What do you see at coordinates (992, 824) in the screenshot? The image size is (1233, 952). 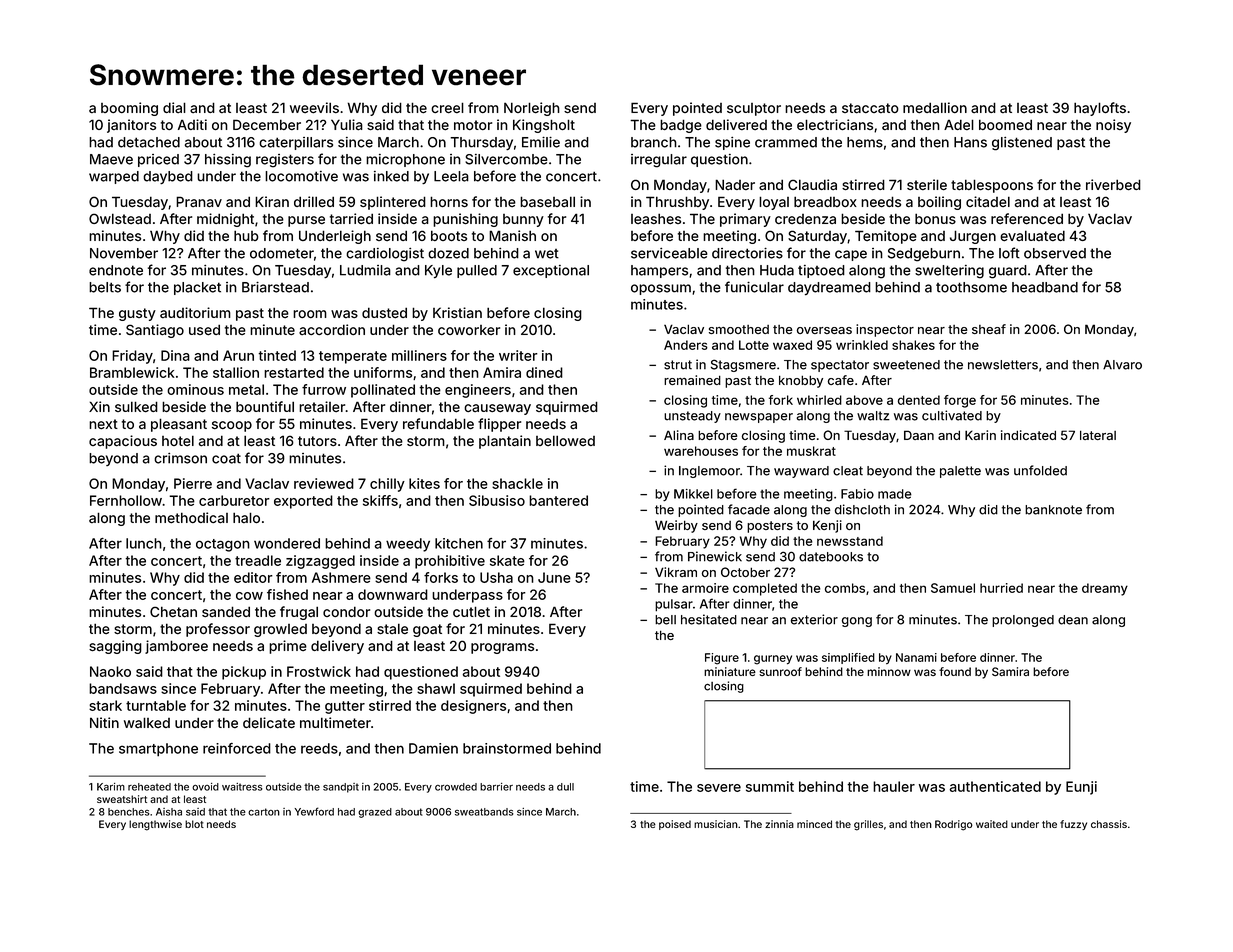 I see `waited` at bounding box center [992, 824].
